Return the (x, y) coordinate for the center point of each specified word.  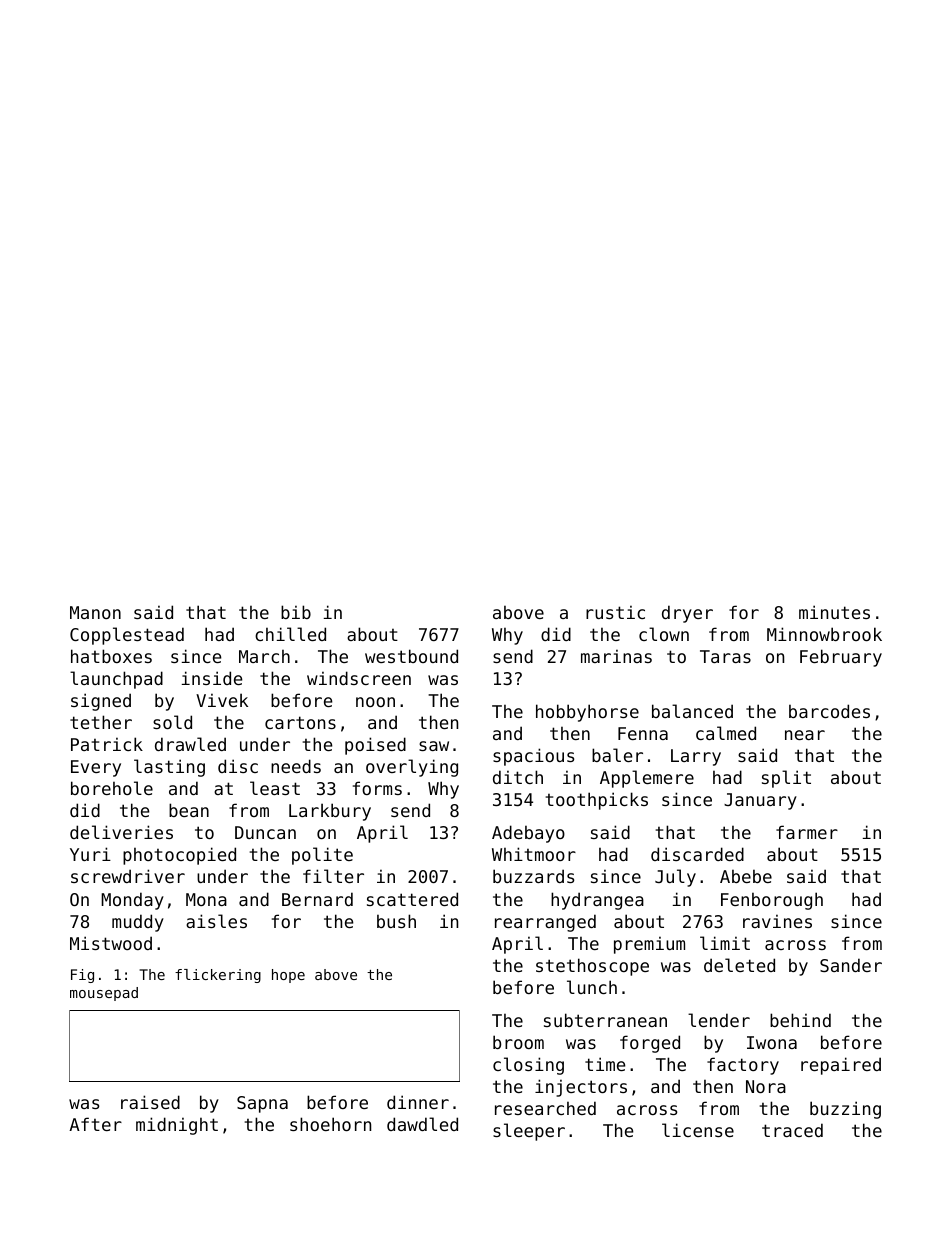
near (805, 735)
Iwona (772, 1042)
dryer (687, 614)
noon (375, 702)
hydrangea (597, 901)
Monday (132, 901)
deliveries (121, 832)
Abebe (746, 876)
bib (296, 612)
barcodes (829, 711)
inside (212, 678)
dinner (418, 1102)
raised (150, 1102)
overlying (412, 768)
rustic (615, 612)
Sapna (262, 1104)
